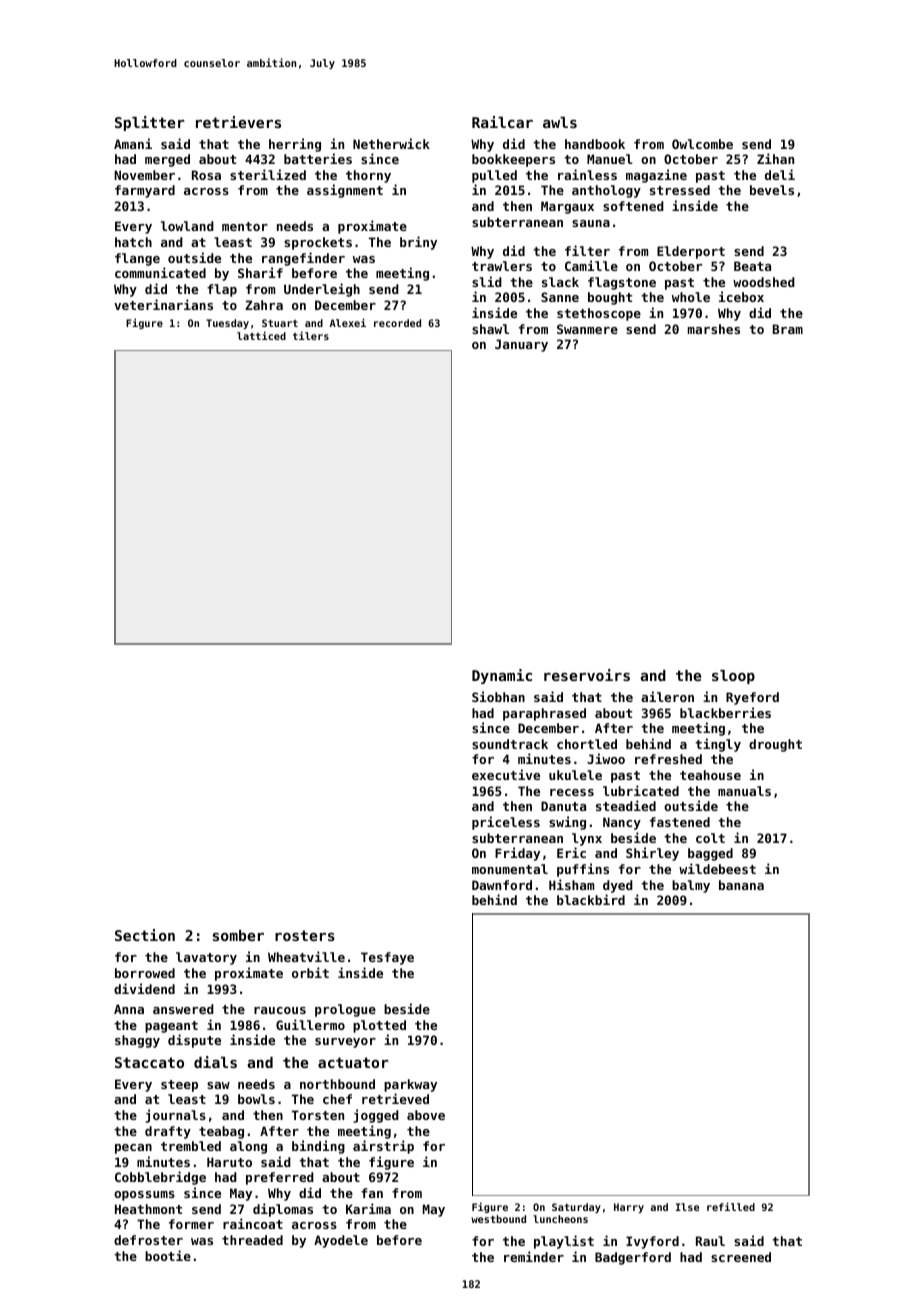 The width and height of the document is (924, 1308). I want to click on shawl, so click(490, 329).
